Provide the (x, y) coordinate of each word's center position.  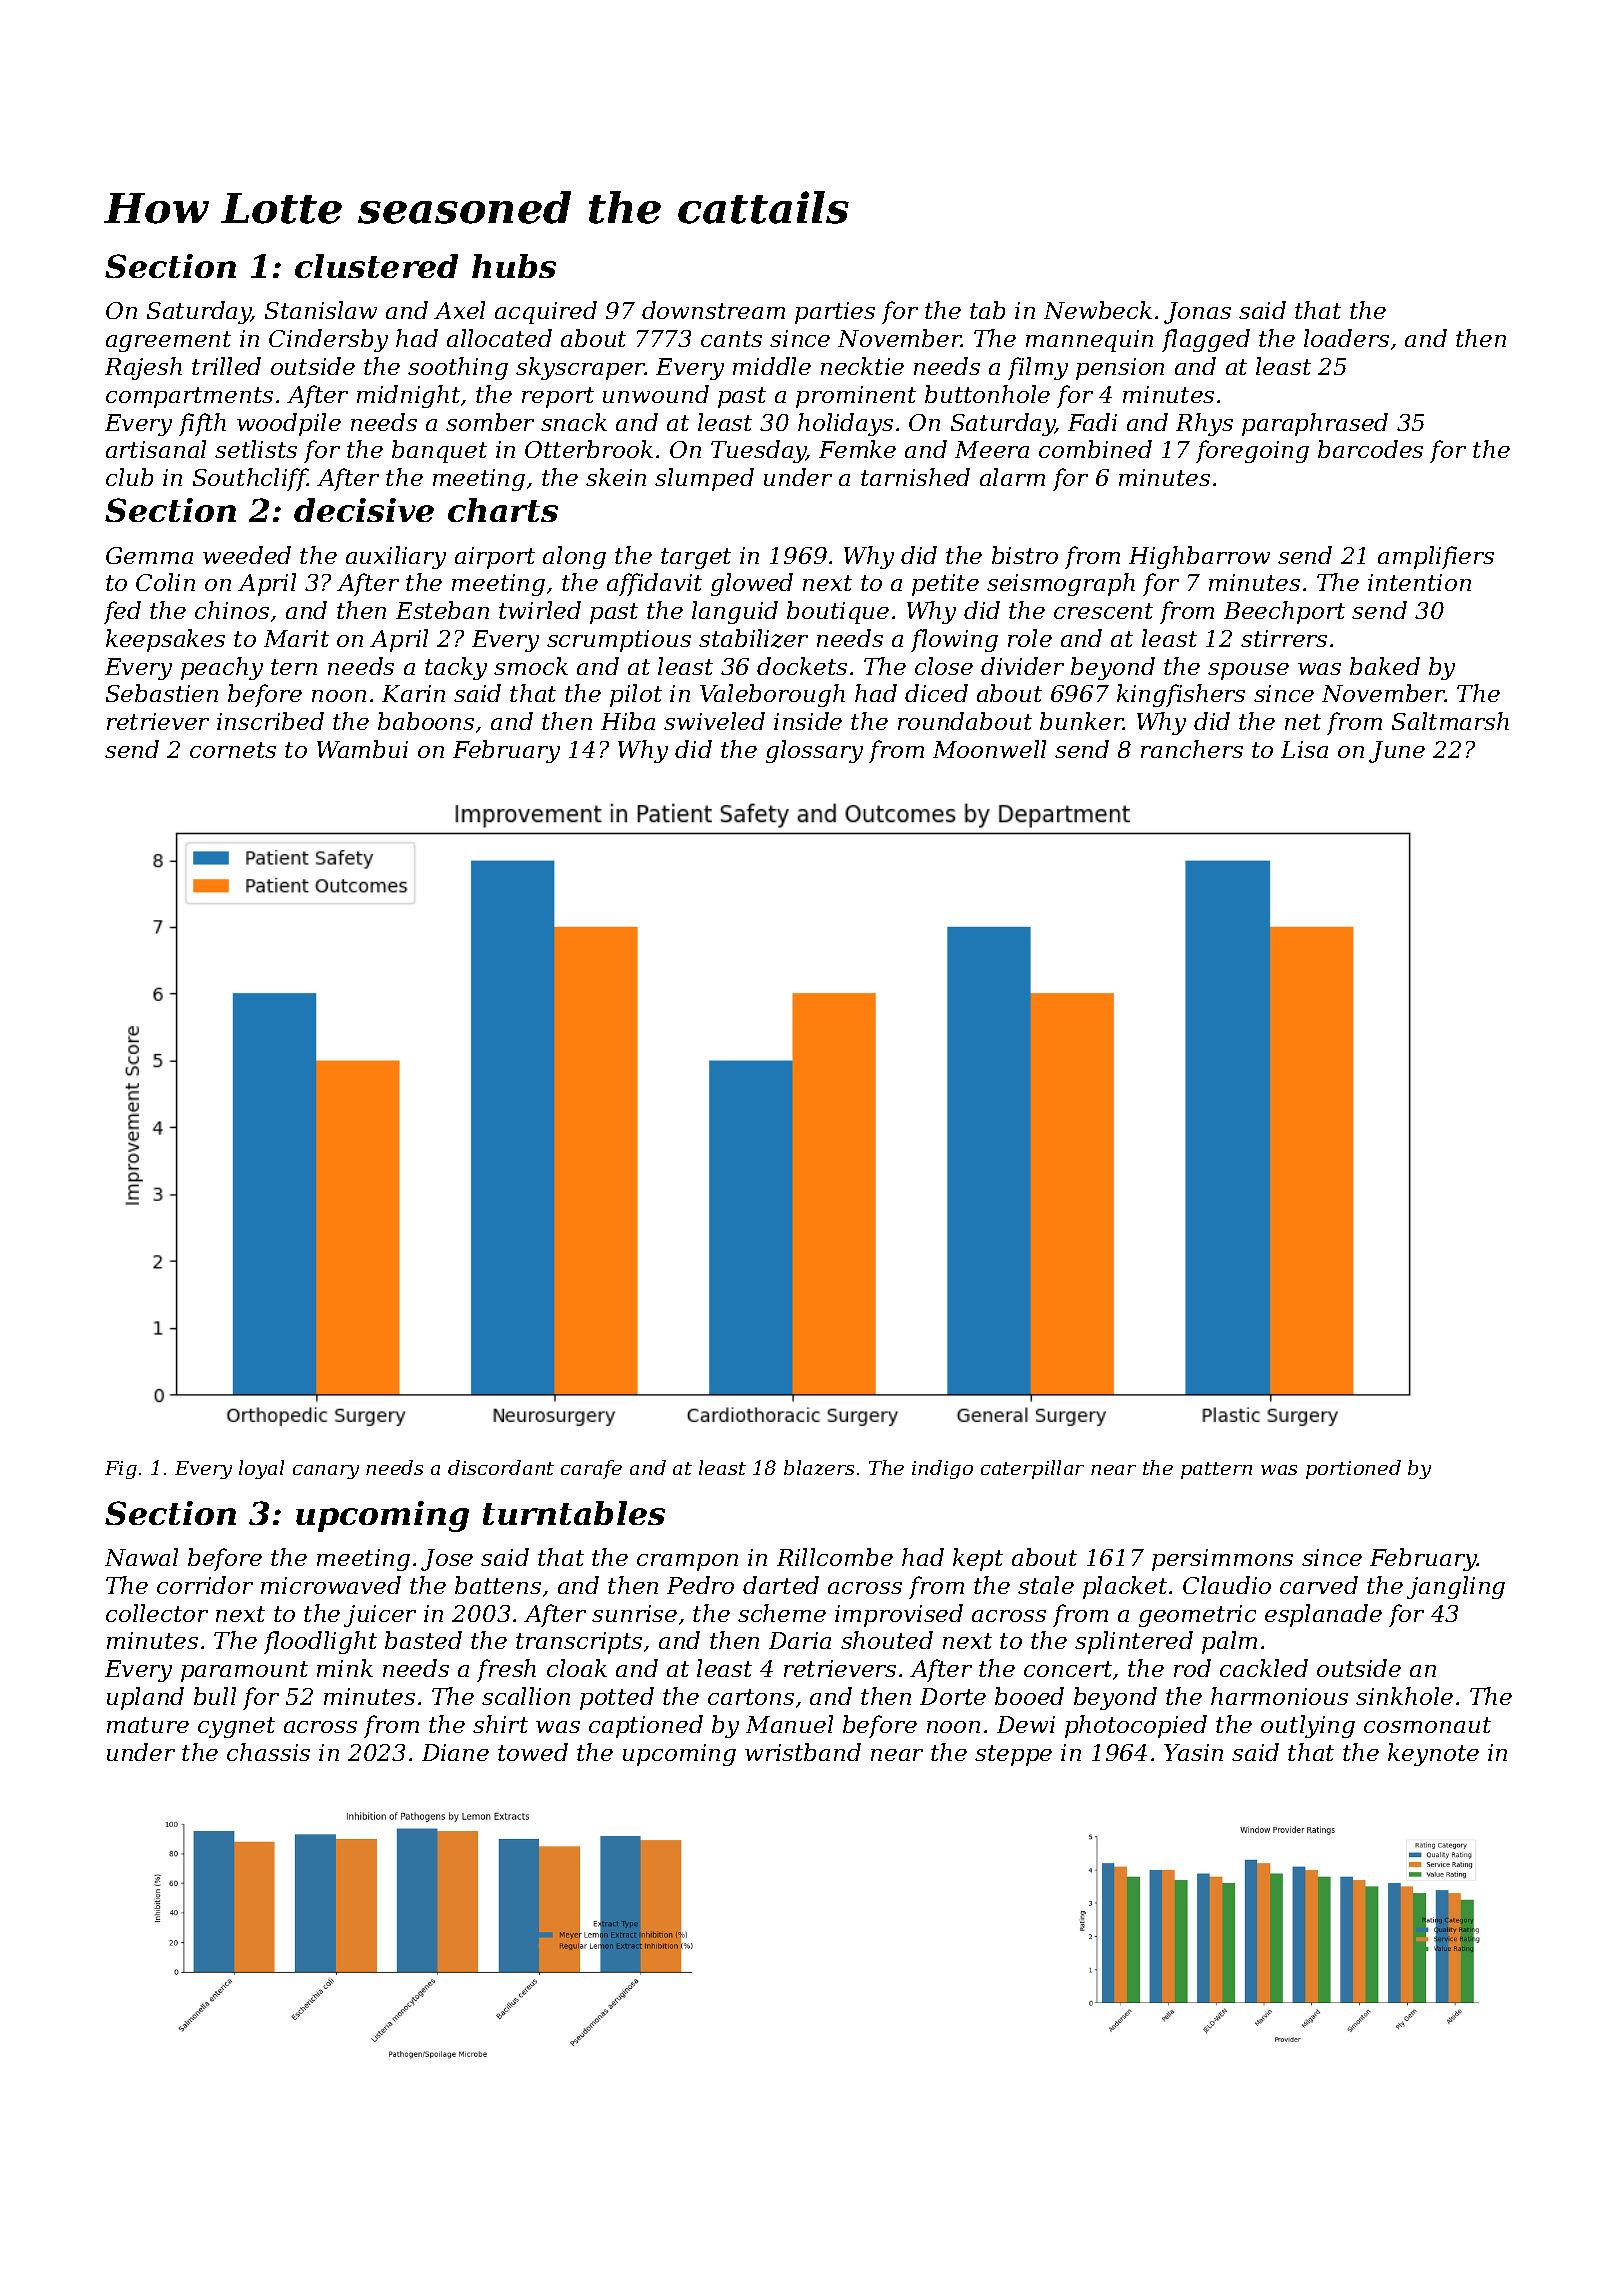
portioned (1353, 1469)
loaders (1346, 338)
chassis (268, 1752)
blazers (819, 1467)
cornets (233, 750)
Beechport (1284, 612)
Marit (296, 638)
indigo (942, 1469)
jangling (1456, 1587)
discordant (501, 1467)
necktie (862, 366)
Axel (459, 310)
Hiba (628, 721)
